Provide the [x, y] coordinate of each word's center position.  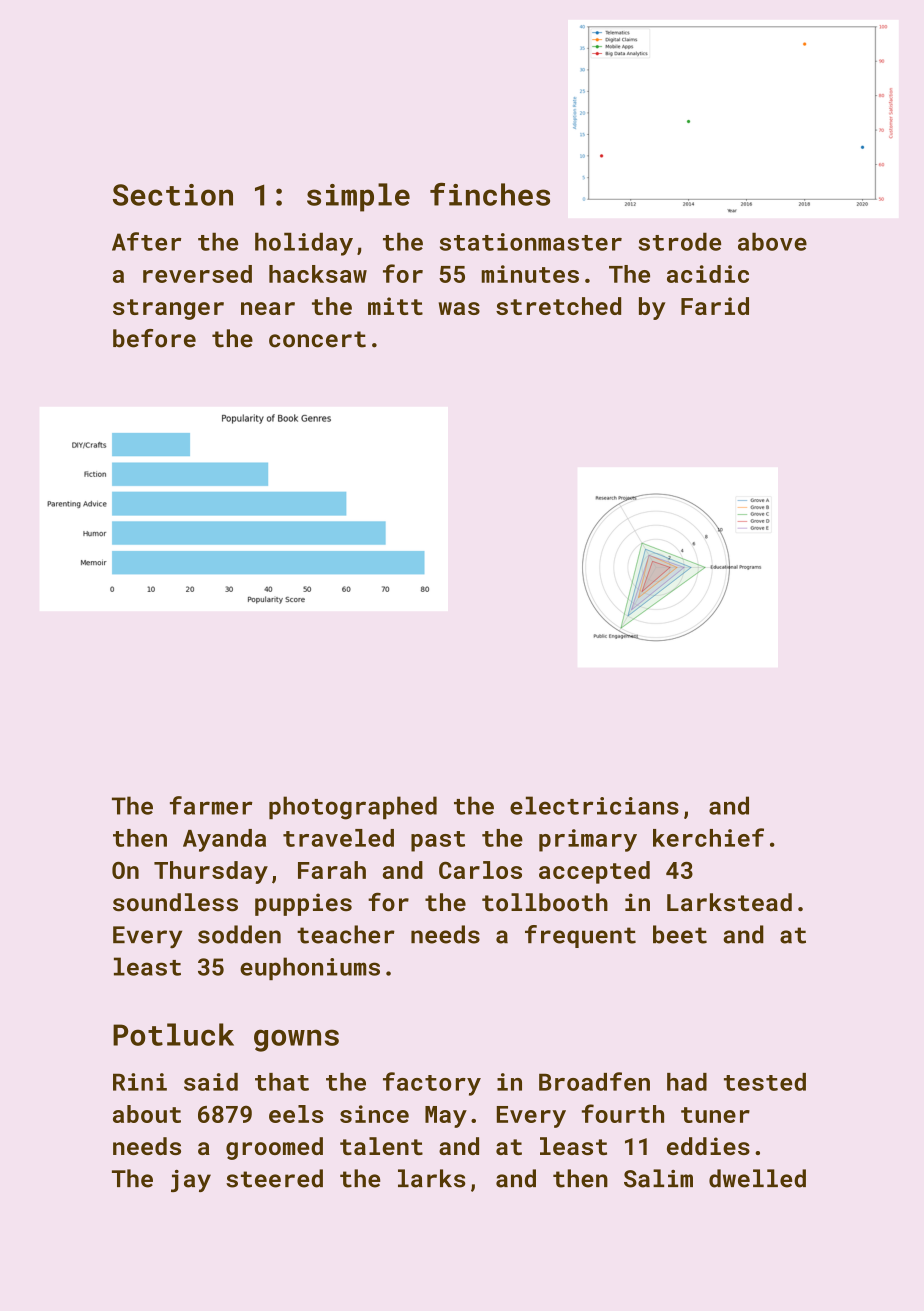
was [459, 308]
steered [274, 1178]
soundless [175, 902]
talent [381, 1146]
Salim [658, 1178]
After [146, 241]
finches [490, 194]
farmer [211, 805]
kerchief [708, 837]
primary [588, 840]
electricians [594, 805]
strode [679, 241]
